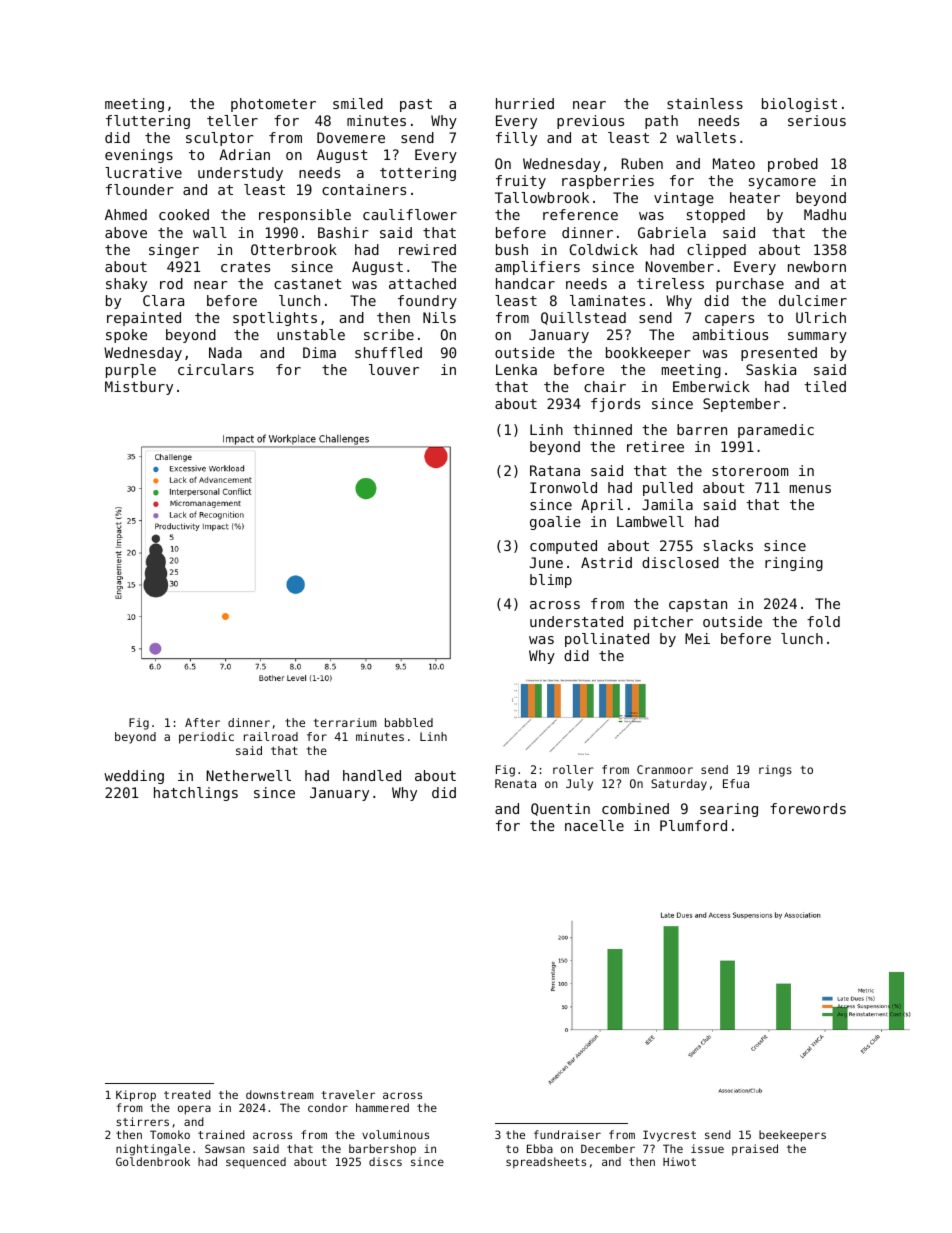 This screenshot has height=1233, width=952. What do you see at coordinates (808, 808) in the screenshot?
I see `forewords` at bounding box center [808, 808].
